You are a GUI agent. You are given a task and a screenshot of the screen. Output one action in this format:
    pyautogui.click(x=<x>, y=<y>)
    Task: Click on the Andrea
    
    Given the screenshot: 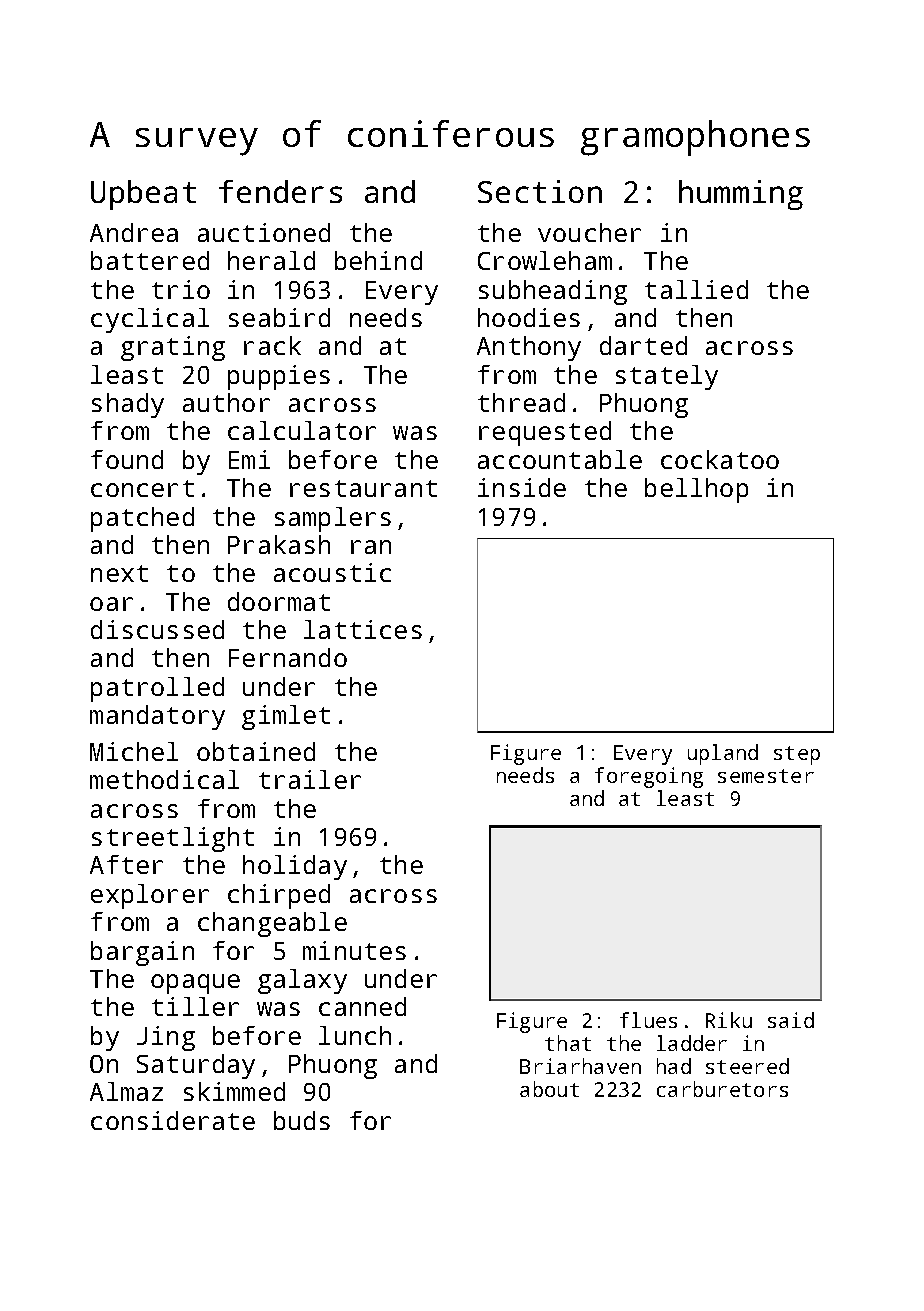 What is the action you would take?
    pyautogui.click(x=134, y=232)
